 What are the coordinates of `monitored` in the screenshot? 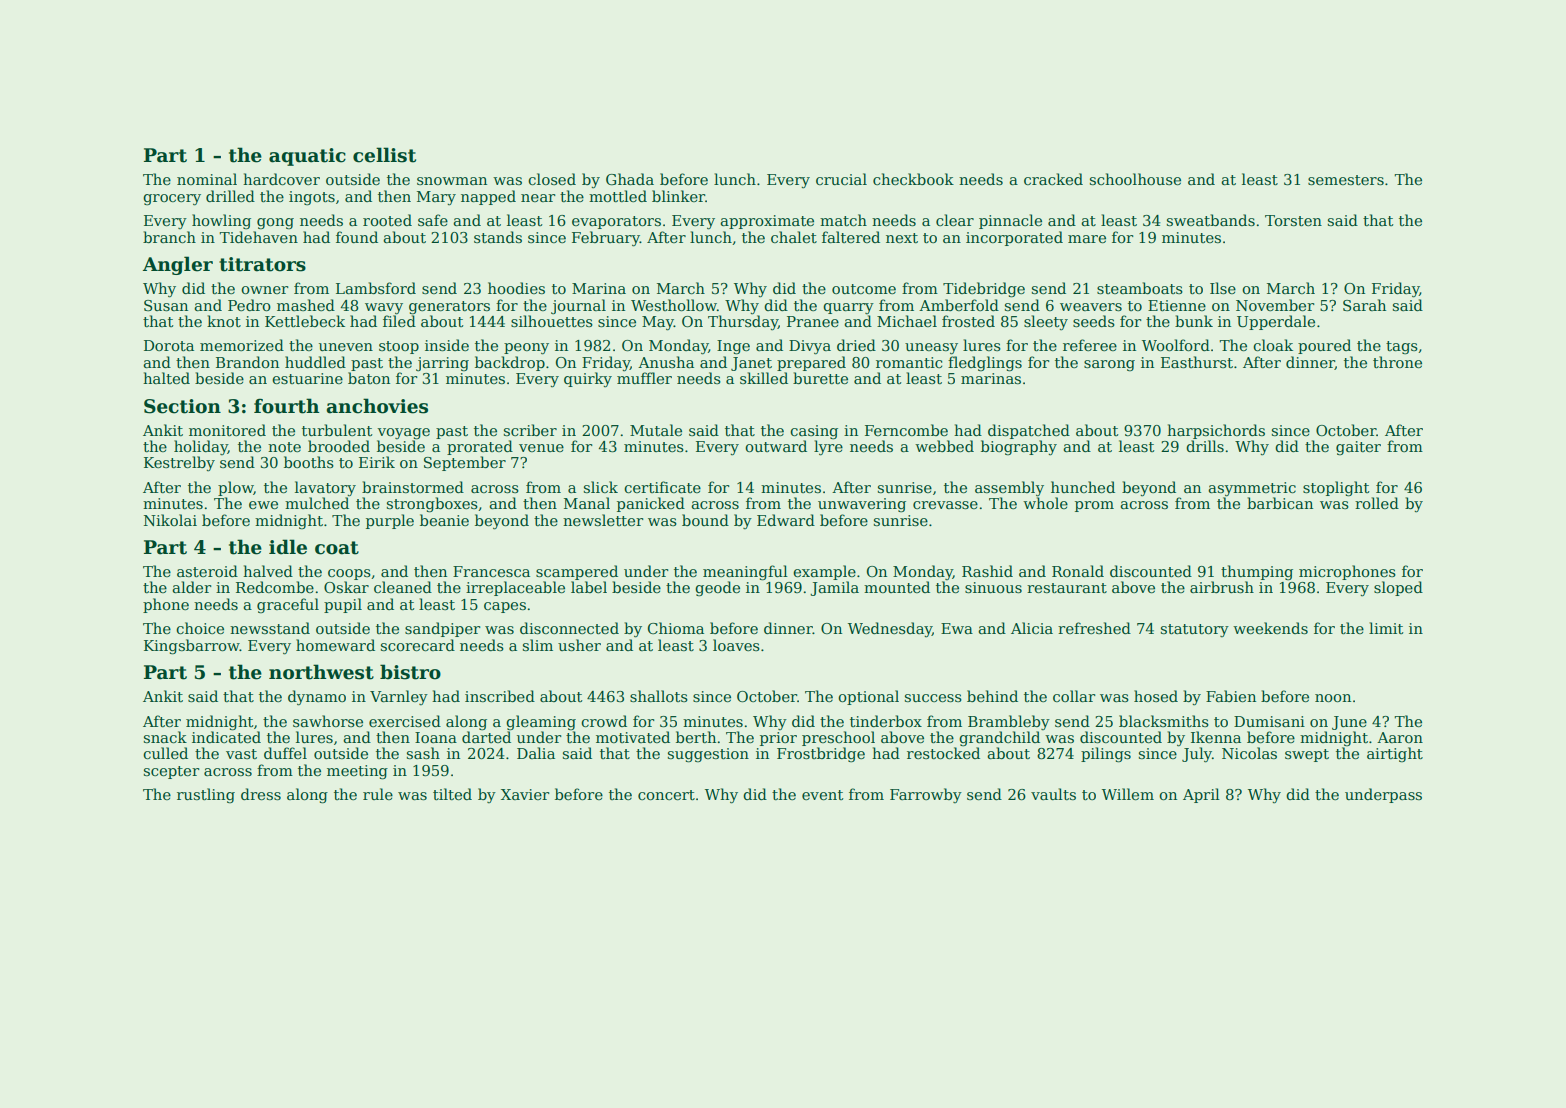 It's located at (227, 430).
